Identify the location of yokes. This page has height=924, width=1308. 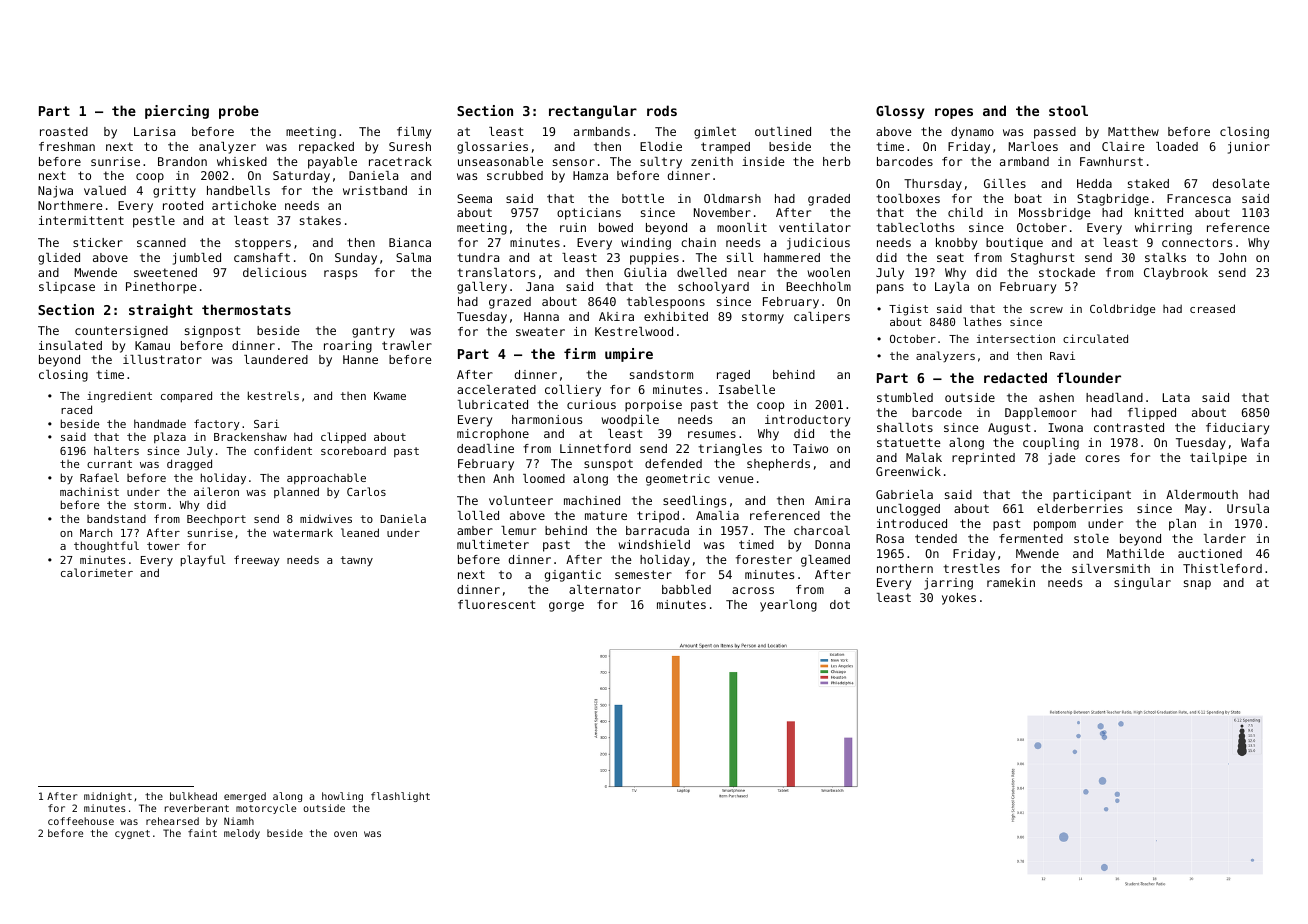
(959, 599).
